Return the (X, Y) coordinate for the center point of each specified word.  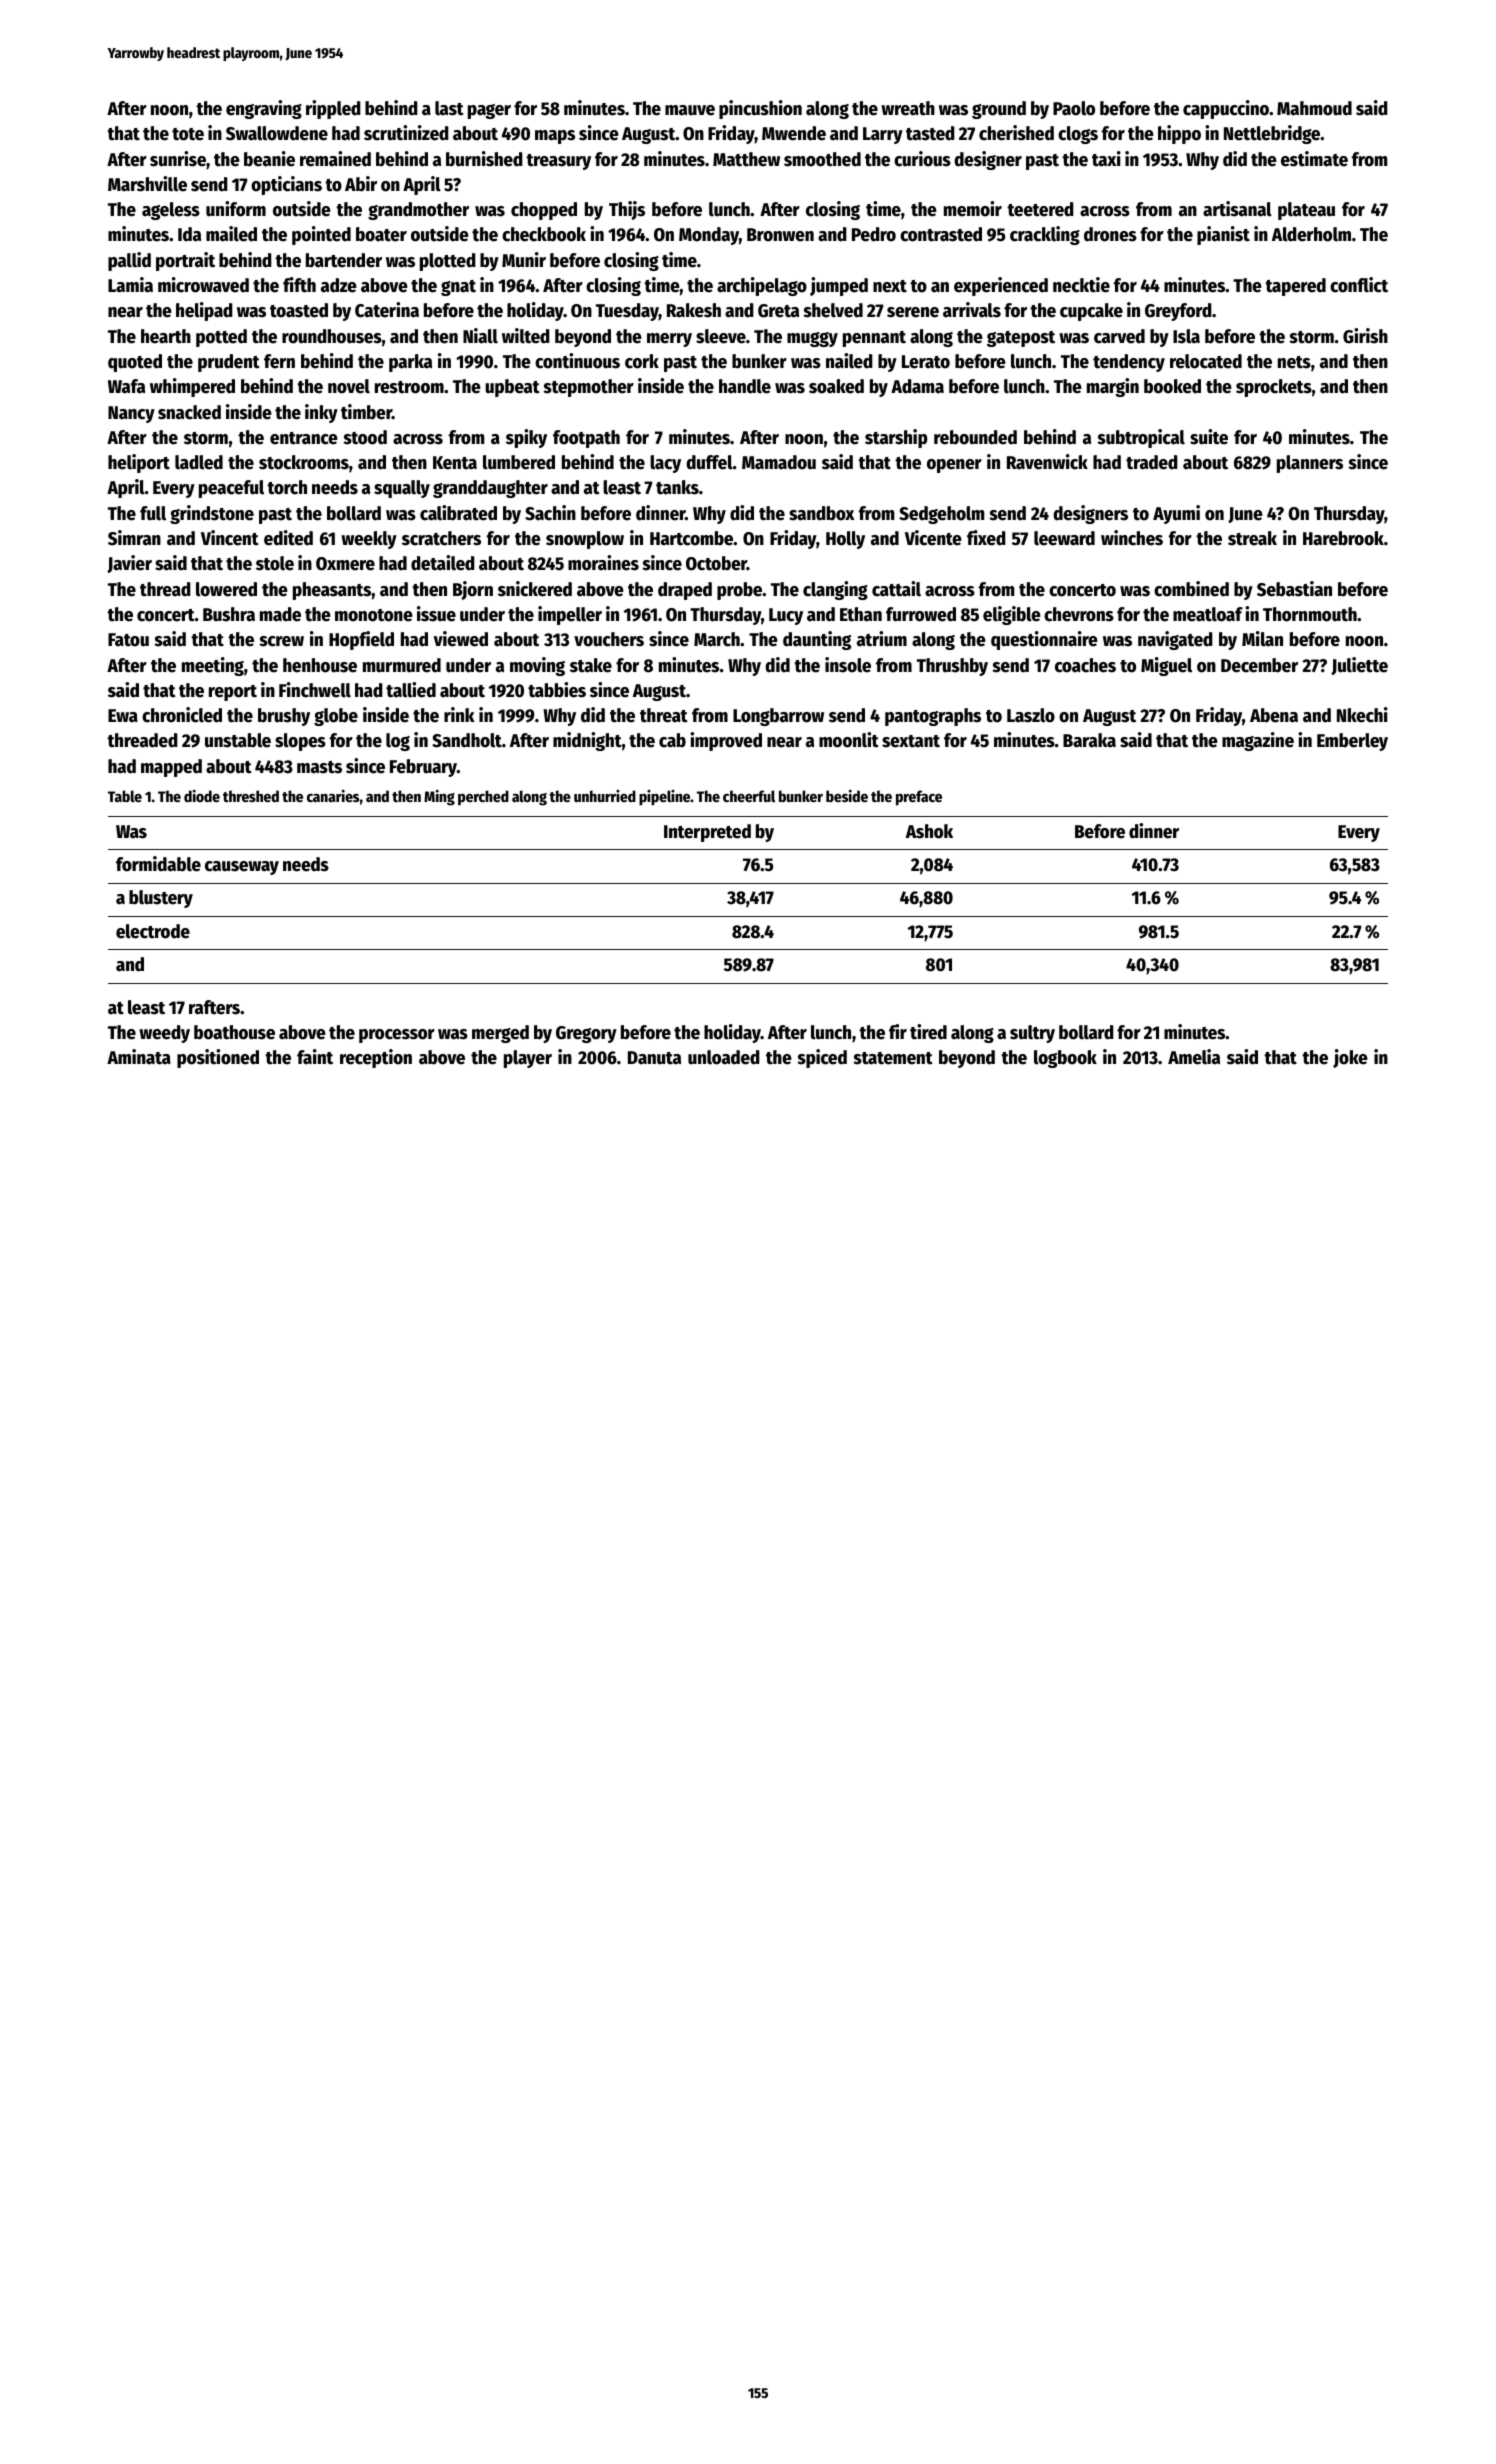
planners (1310, 464)
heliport (139, 463)
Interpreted (707, 833)
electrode (153, 931)
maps (555, 137)
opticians (286, 185)
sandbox (822, 513)
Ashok (929, 831)
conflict (1359, 285)
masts (319, 767)
